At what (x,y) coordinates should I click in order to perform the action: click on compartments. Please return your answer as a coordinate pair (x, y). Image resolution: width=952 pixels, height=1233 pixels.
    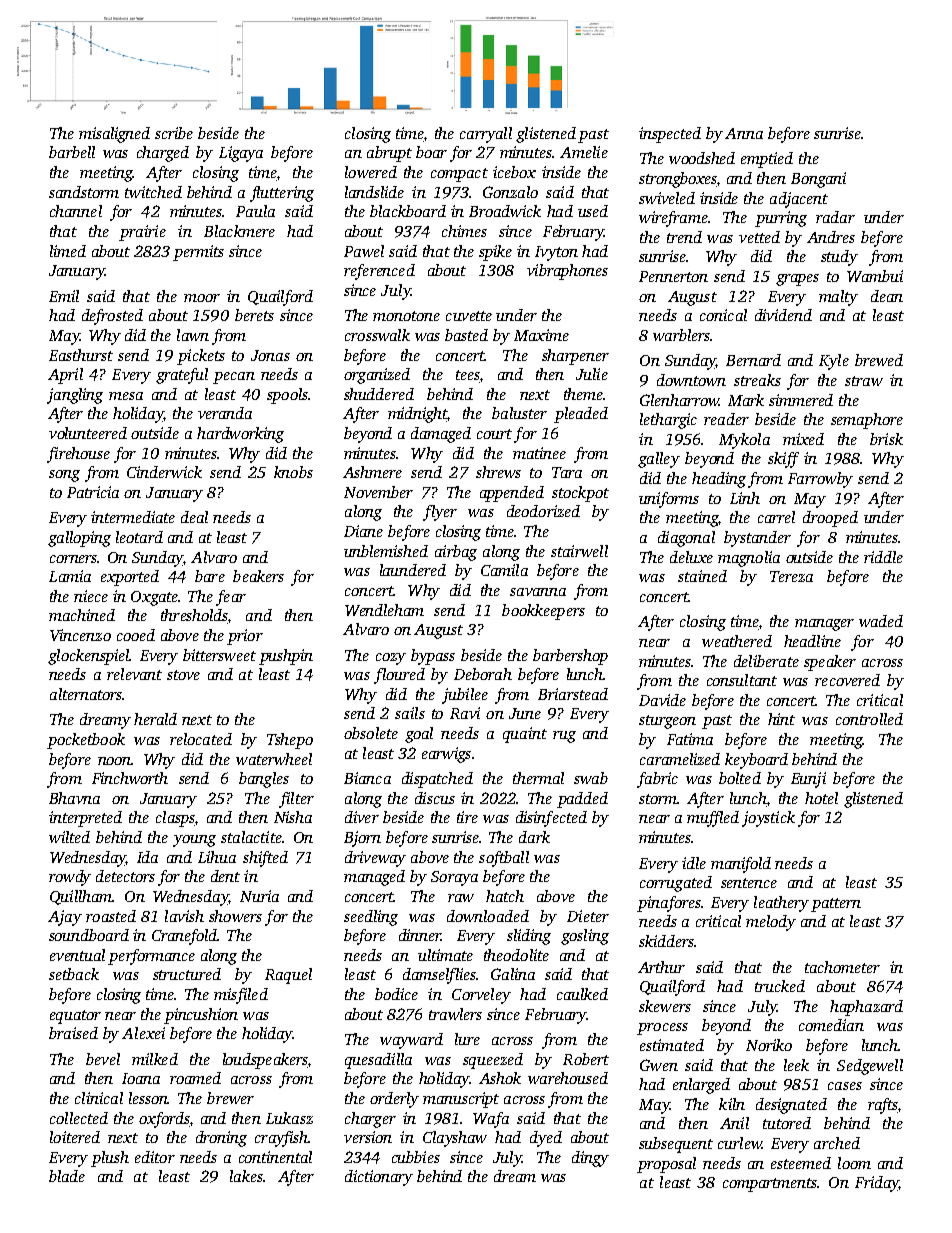
    Looking at the image, I should click on (770, 1185).
